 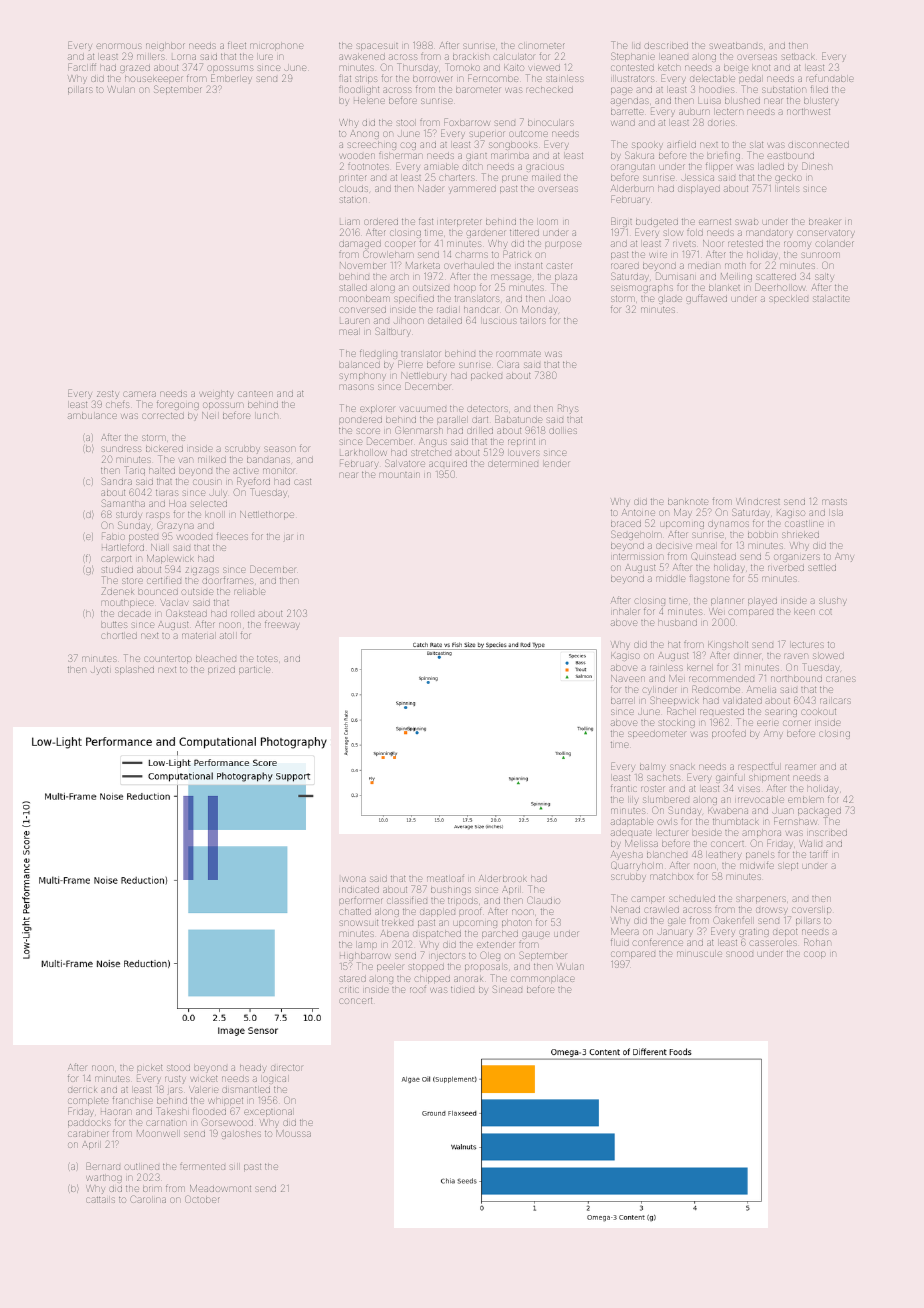 I want to click on cranes, so click(x=840, y=679).
